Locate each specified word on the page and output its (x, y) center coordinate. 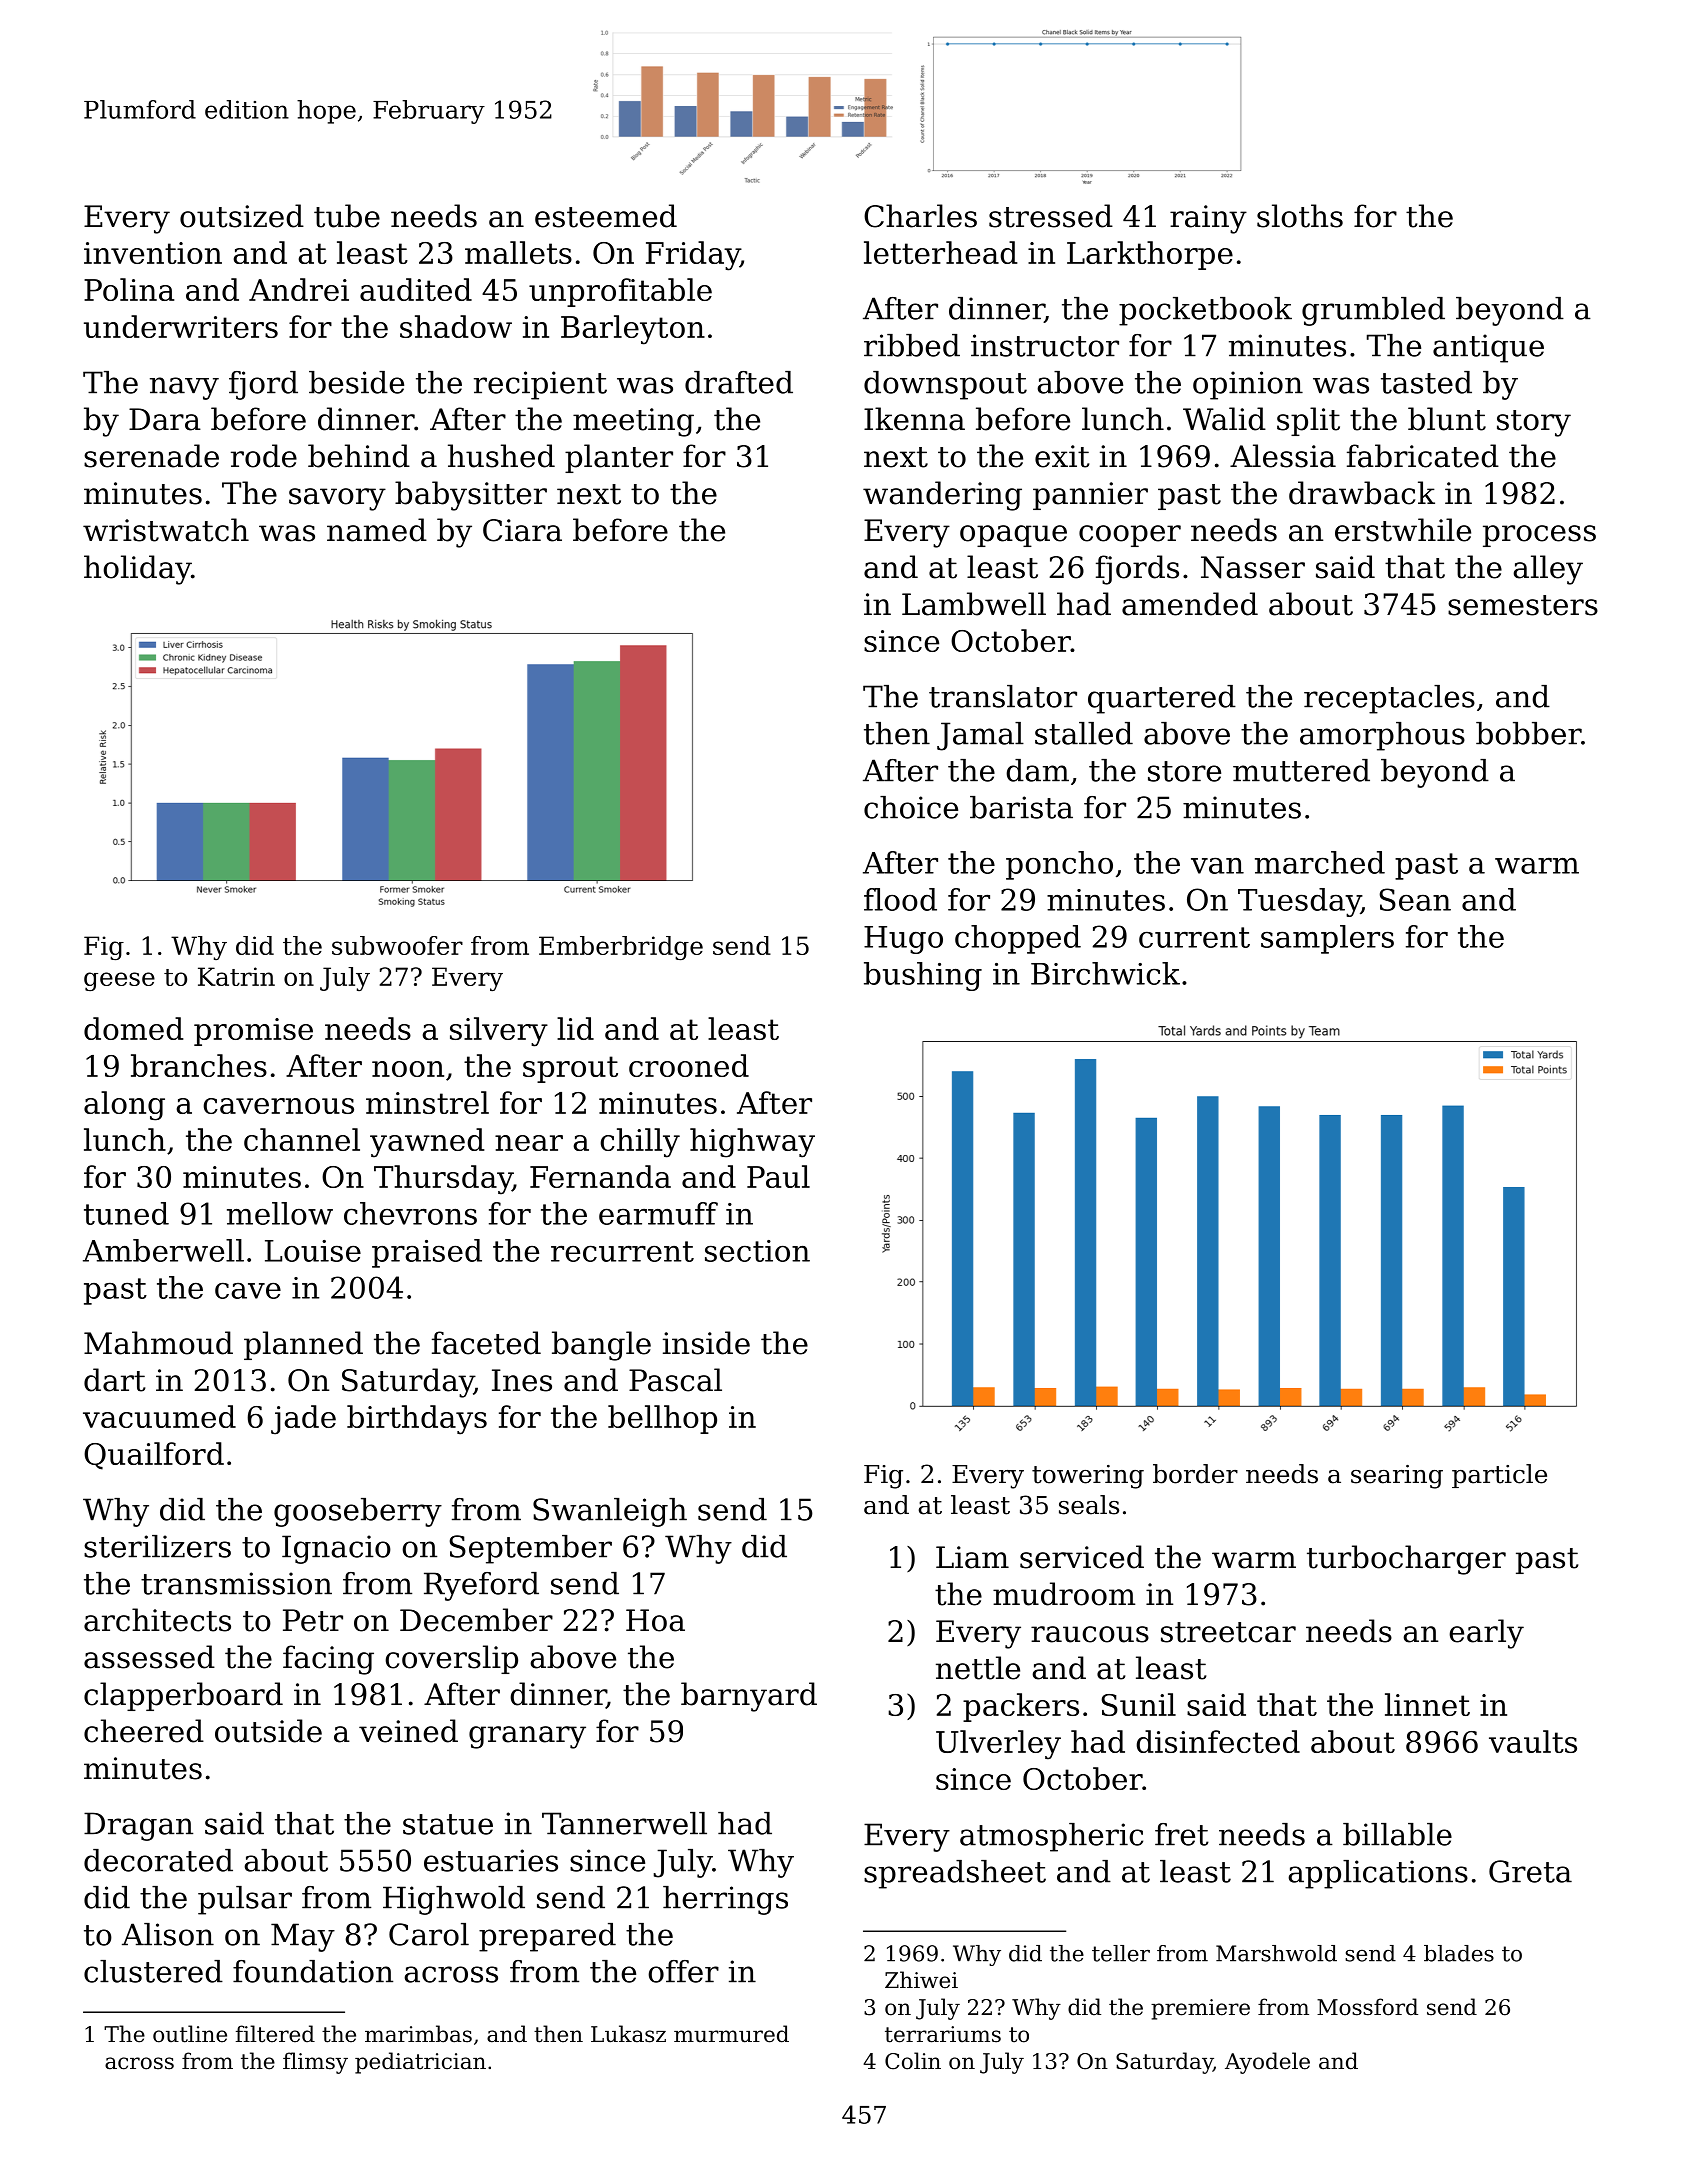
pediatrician (420, 2063)
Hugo (903, 940)
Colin (913, 2061)
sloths (1300, 216)
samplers (1327, 939)
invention (153, 253)
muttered (1301, 770)
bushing (923, 976)
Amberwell (163, 1250)
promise (253, 1032)
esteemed (606, 216)
